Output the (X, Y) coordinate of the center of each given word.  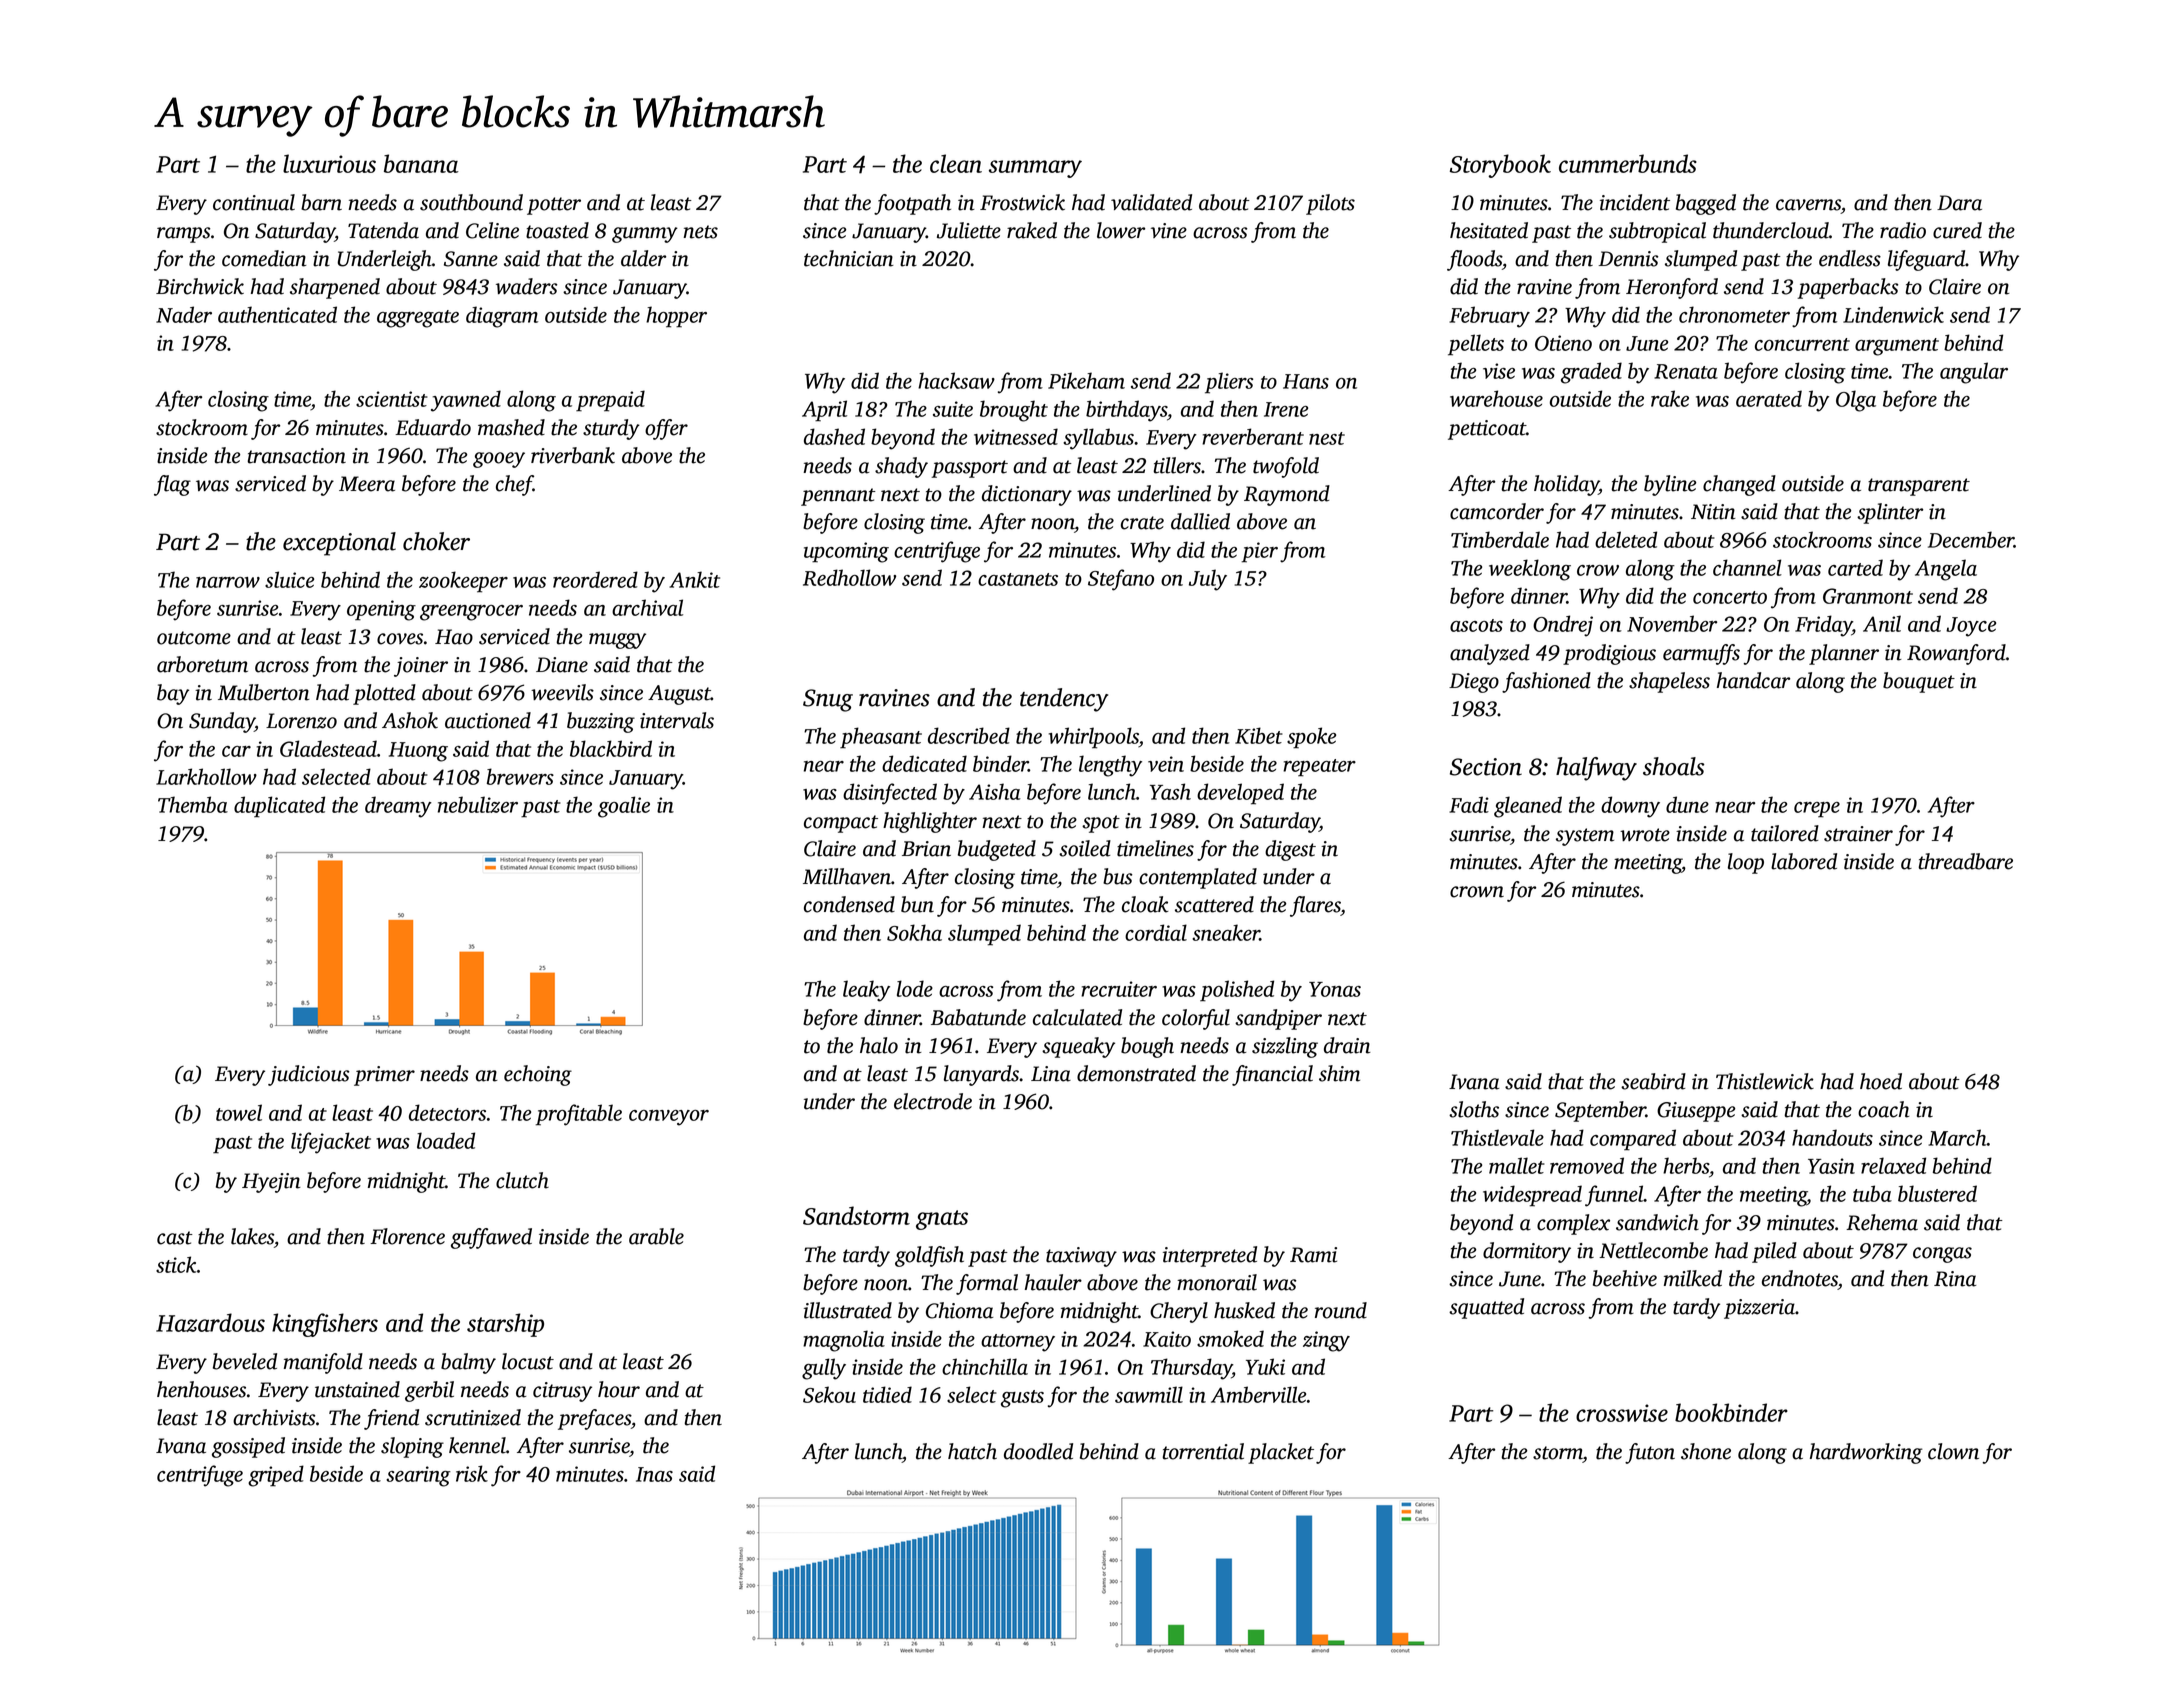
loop (1746, 863)
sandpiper (1278, 1019)
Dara (1959, 203)
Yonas (1335, 989)
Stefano (1121, 580)
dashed (834, 436)
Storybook (1500, 166)
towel (239, 1112)
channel (1747, 567)
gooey (499, 460)
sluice (289, 579)
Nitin (1713, 512)
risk (472, 1473)
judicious (308, 1075)
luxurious (329, 163)
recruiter (1119, 989)
